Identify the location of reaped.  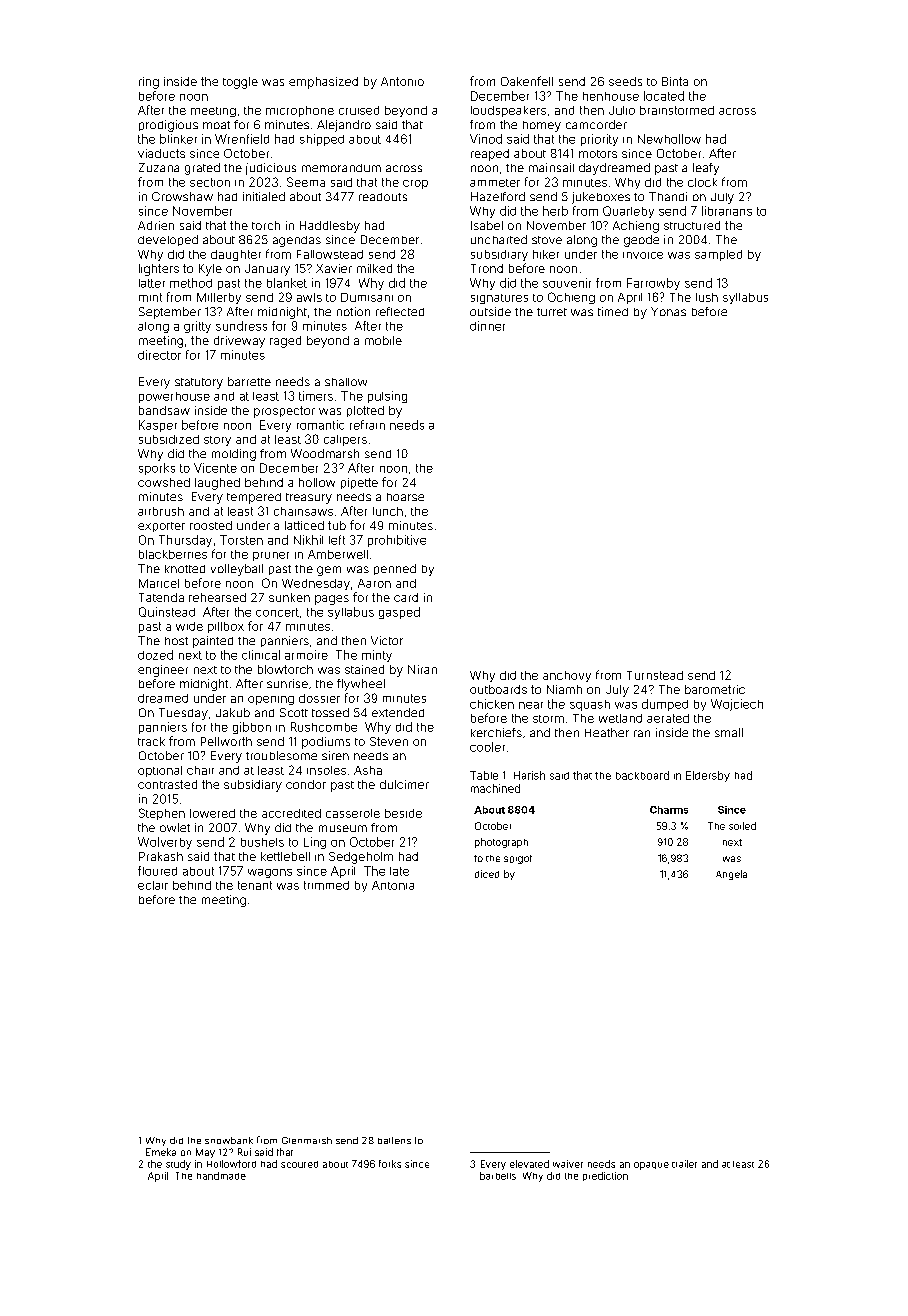
(490, 155).
